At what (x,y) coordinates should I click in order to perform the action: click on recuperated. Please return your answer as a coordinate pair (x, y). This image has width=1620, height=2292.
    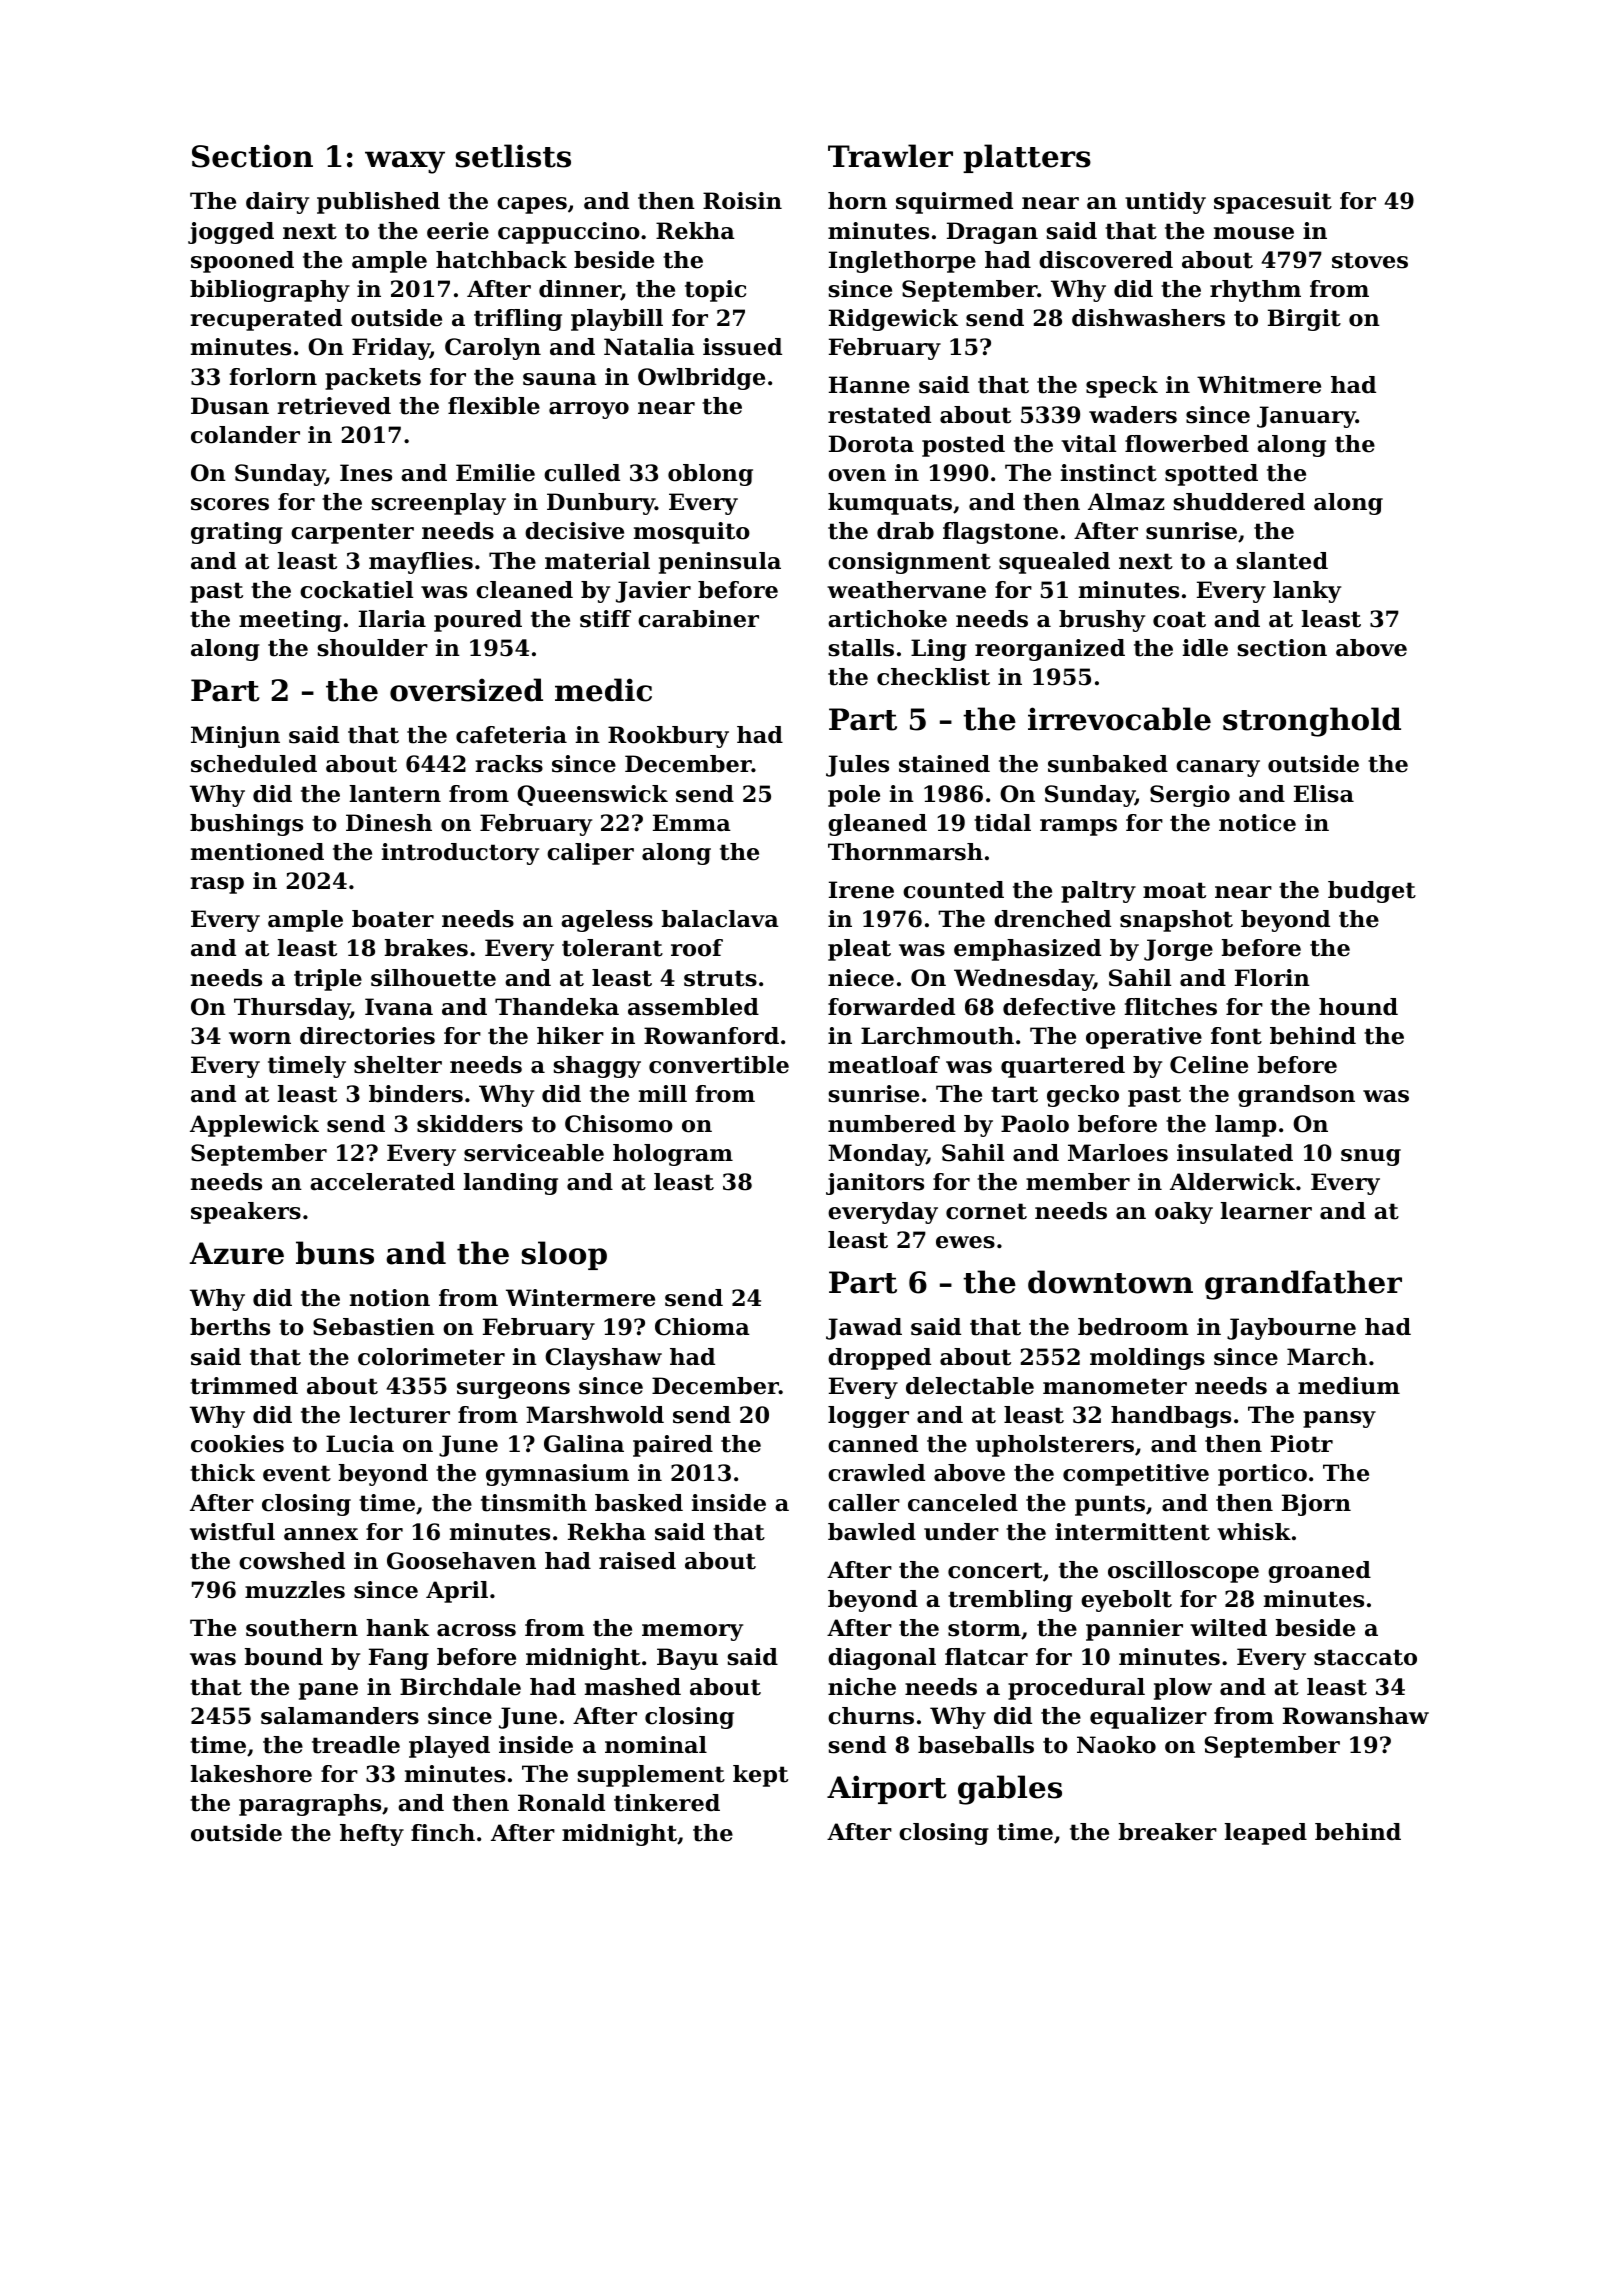
    Looking at the image, I should click on (266, 320).
